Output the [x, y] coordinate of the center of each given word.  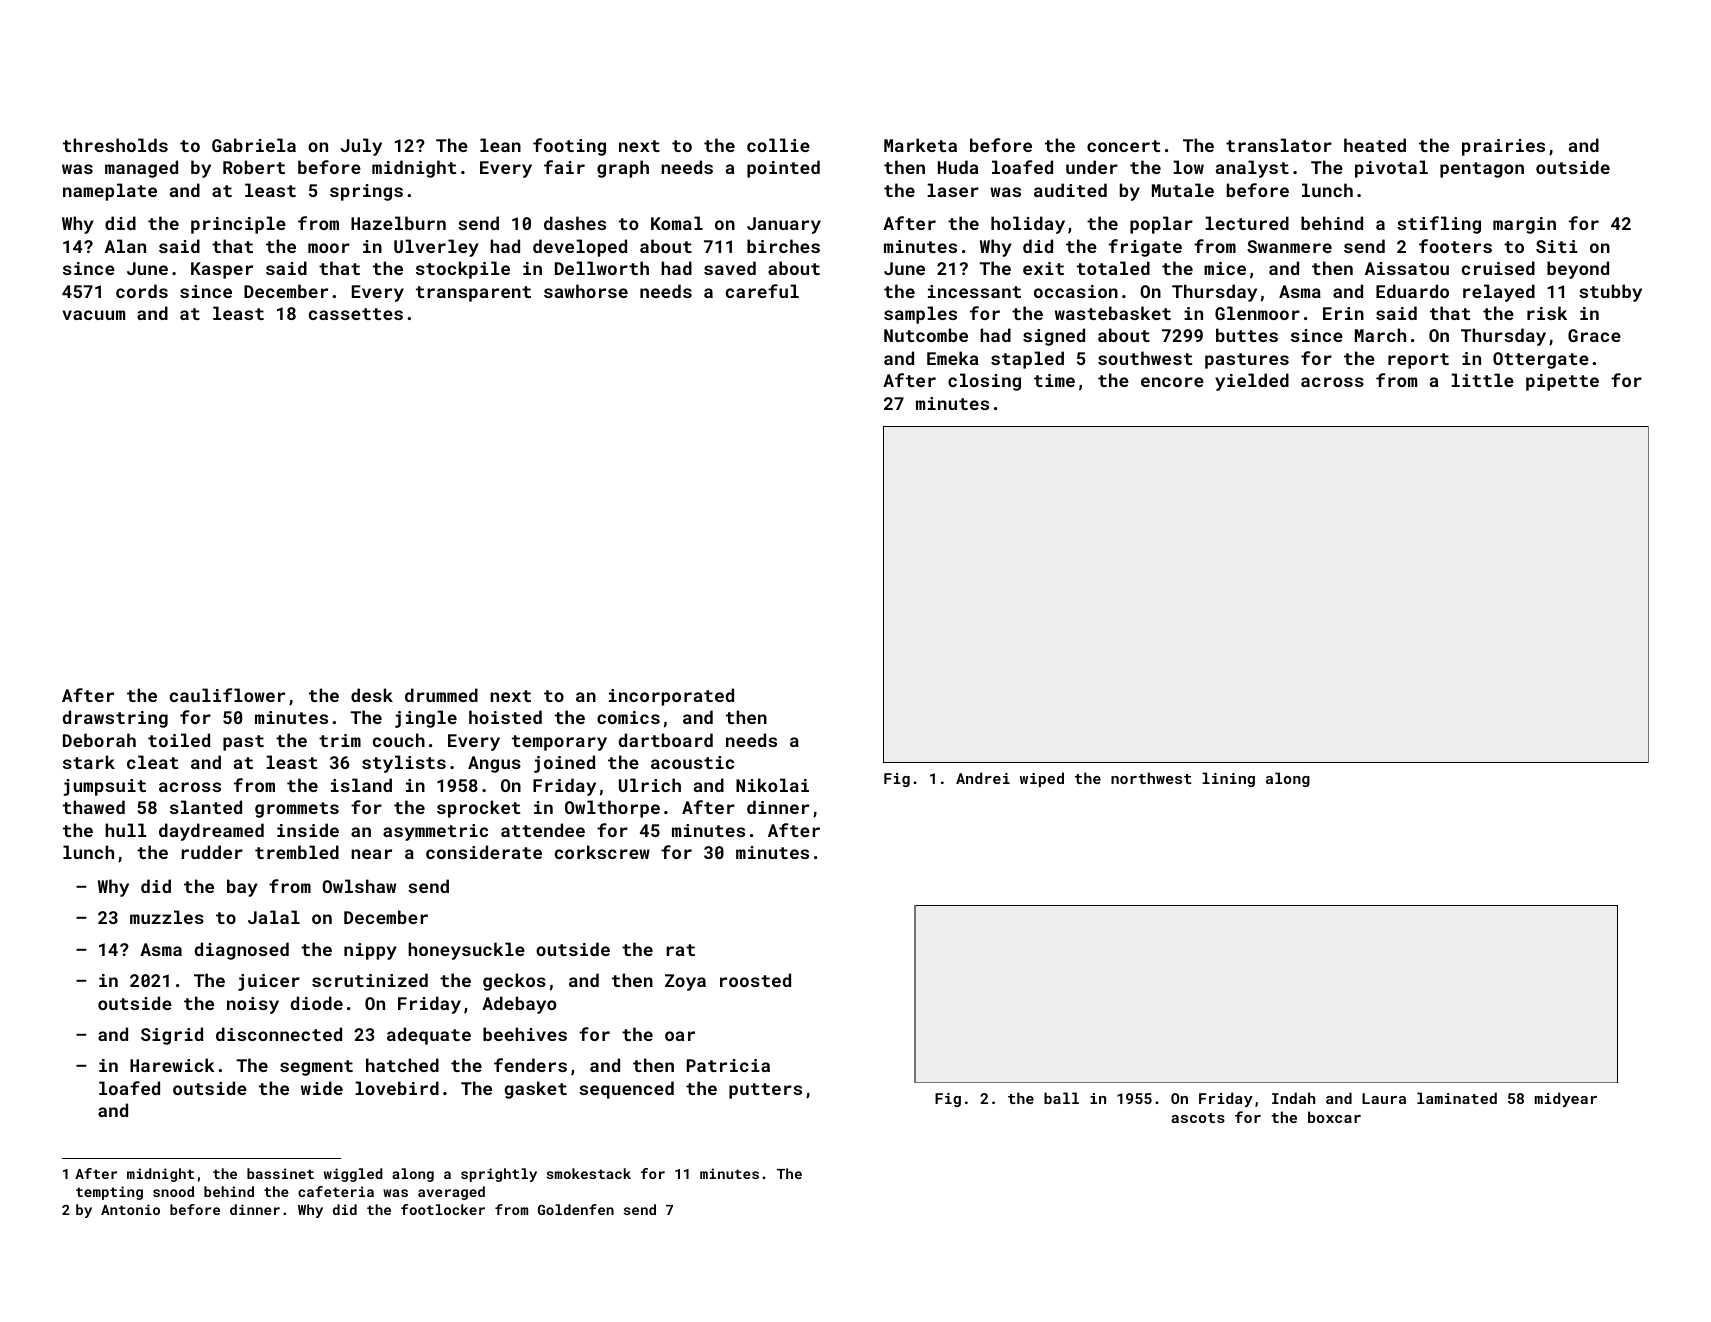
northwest [1151, 778]
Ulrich [650, 785]
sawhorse [586, 291]
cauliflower [227, 695]
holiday [1028, 225]
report [1418, 361]
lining [1228, 779]
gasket [535, 1090]
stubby [1610, 293]
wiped [1042, 779]
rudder [212, 852]
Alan [125, 246]
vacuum [93, 315]
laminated [1457, 1098]
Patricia [728, 1065]
